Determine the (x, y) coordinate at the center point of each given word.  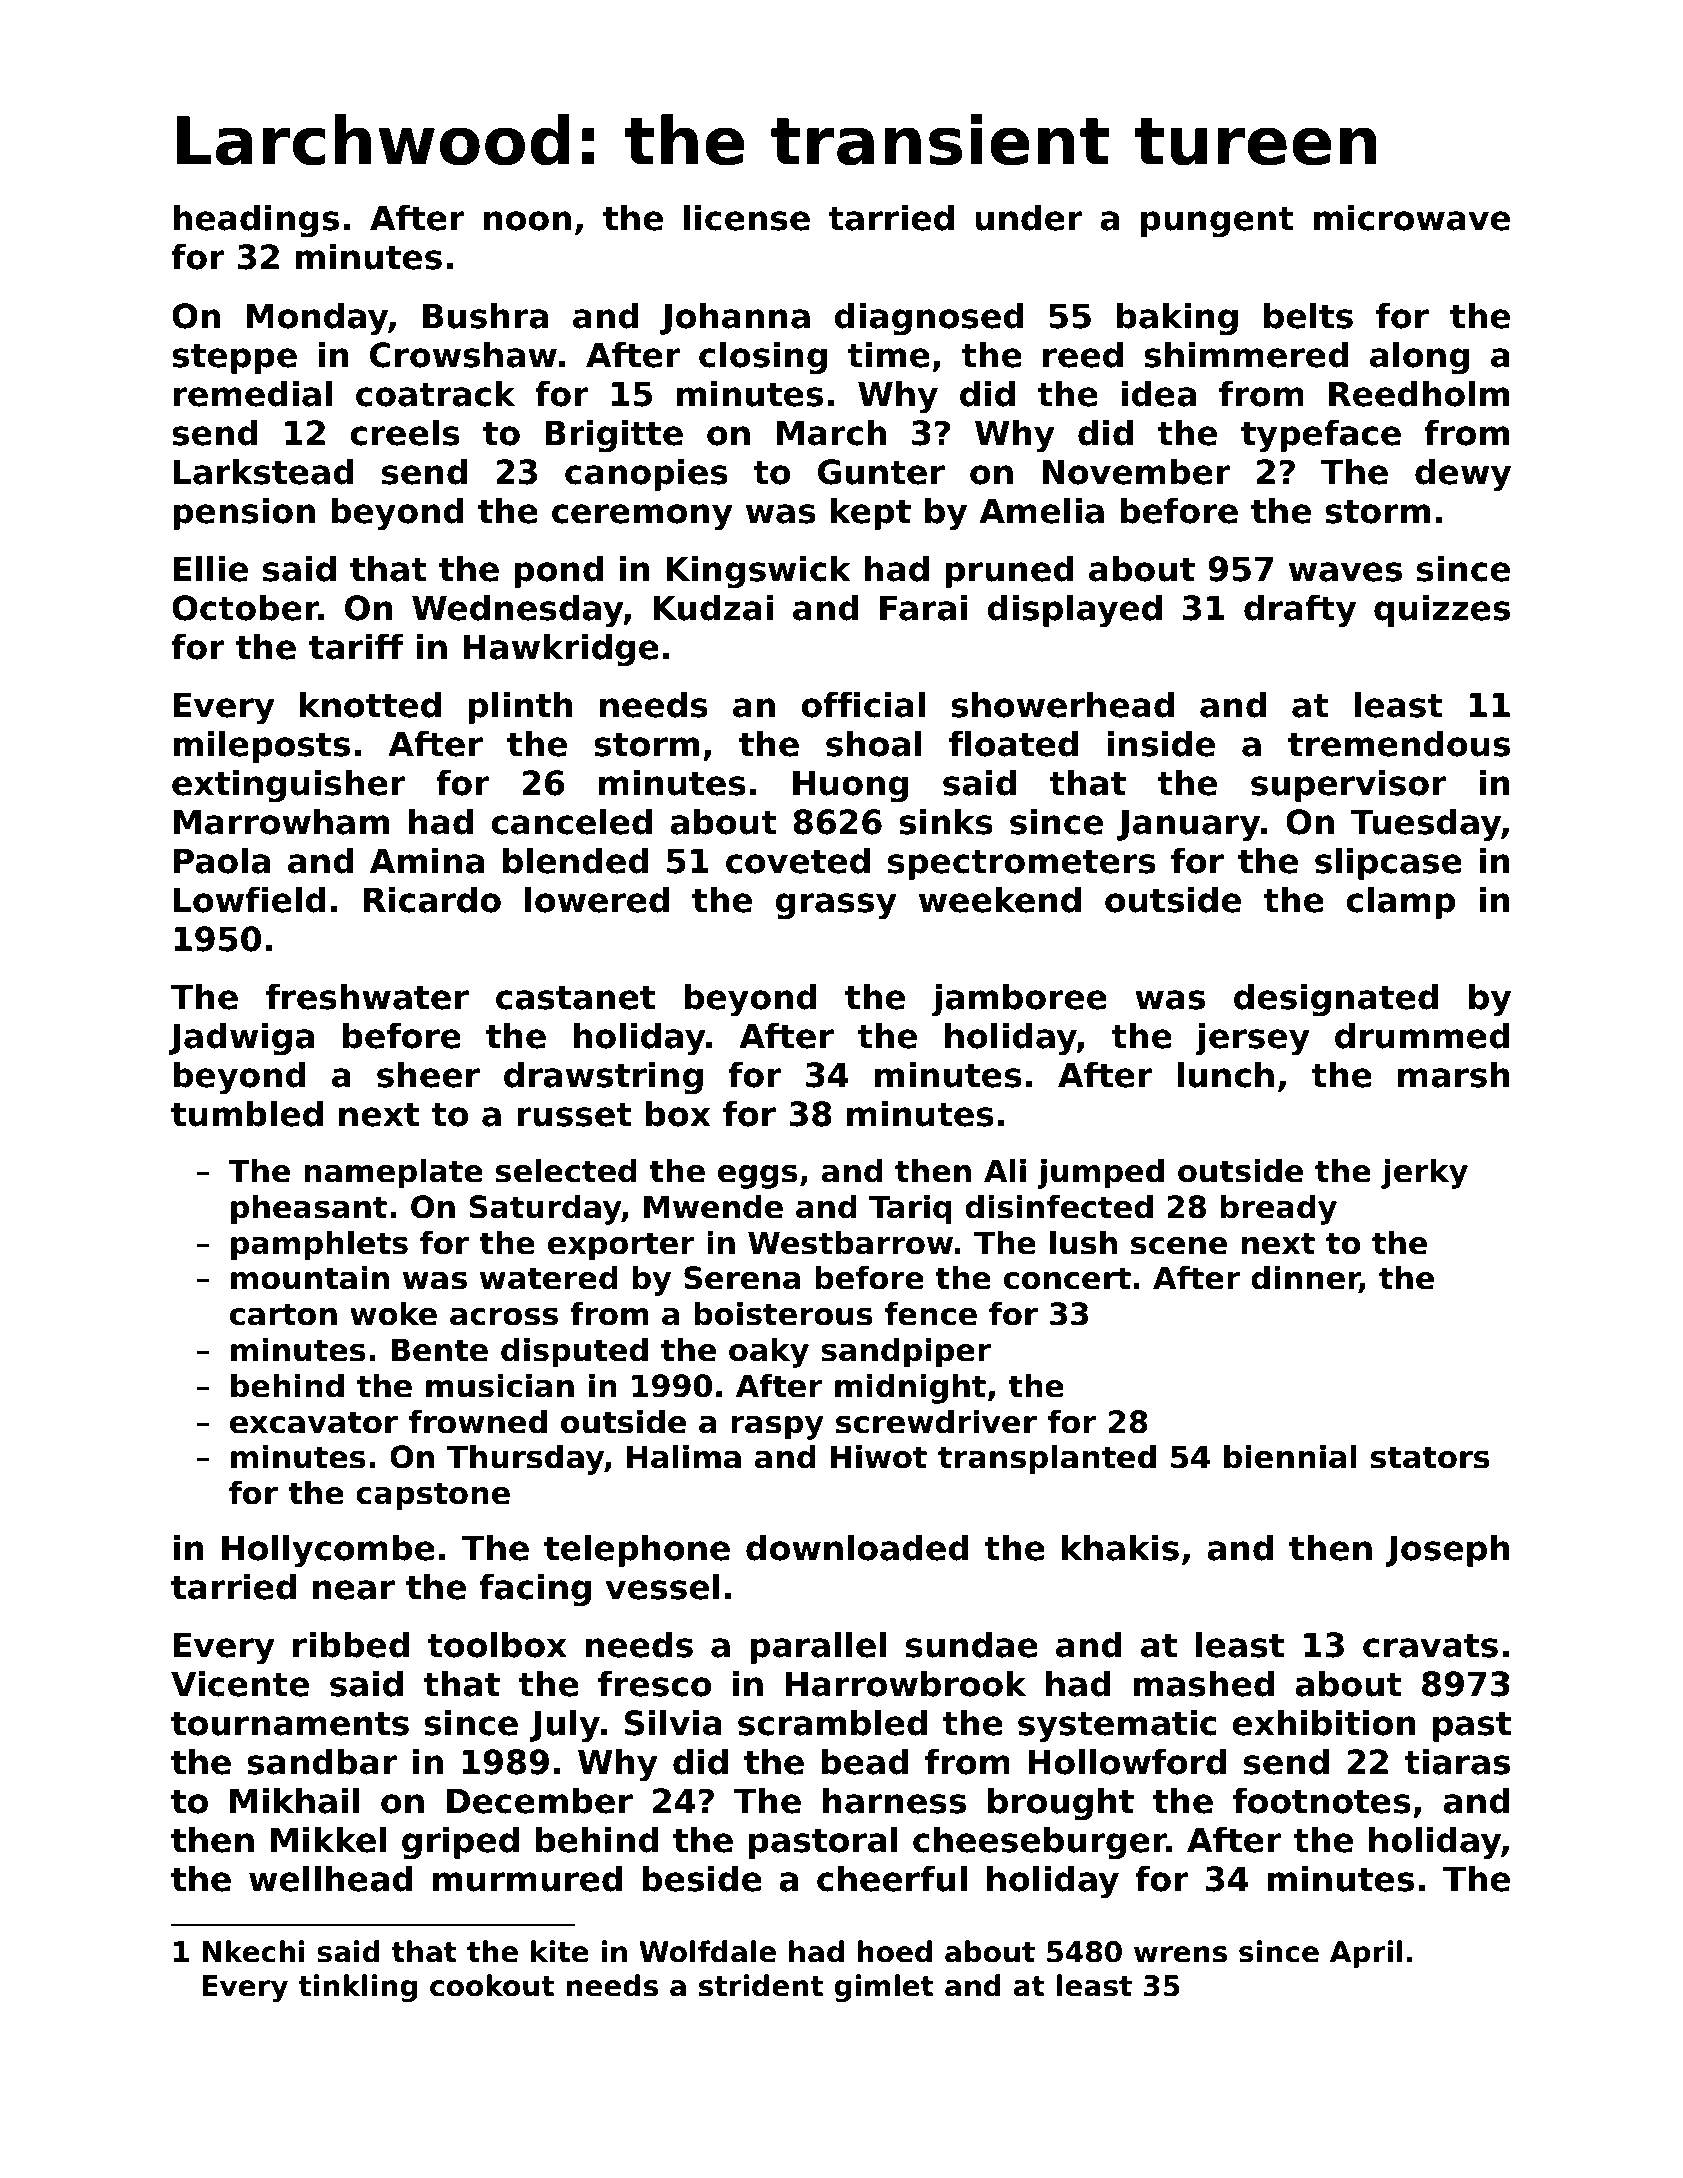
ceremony (642, 517)
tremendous (1399, 743)
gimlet (884, 1988)
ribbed (351, 1644)
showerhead (1062, 704)
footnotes (1322, 1800)
